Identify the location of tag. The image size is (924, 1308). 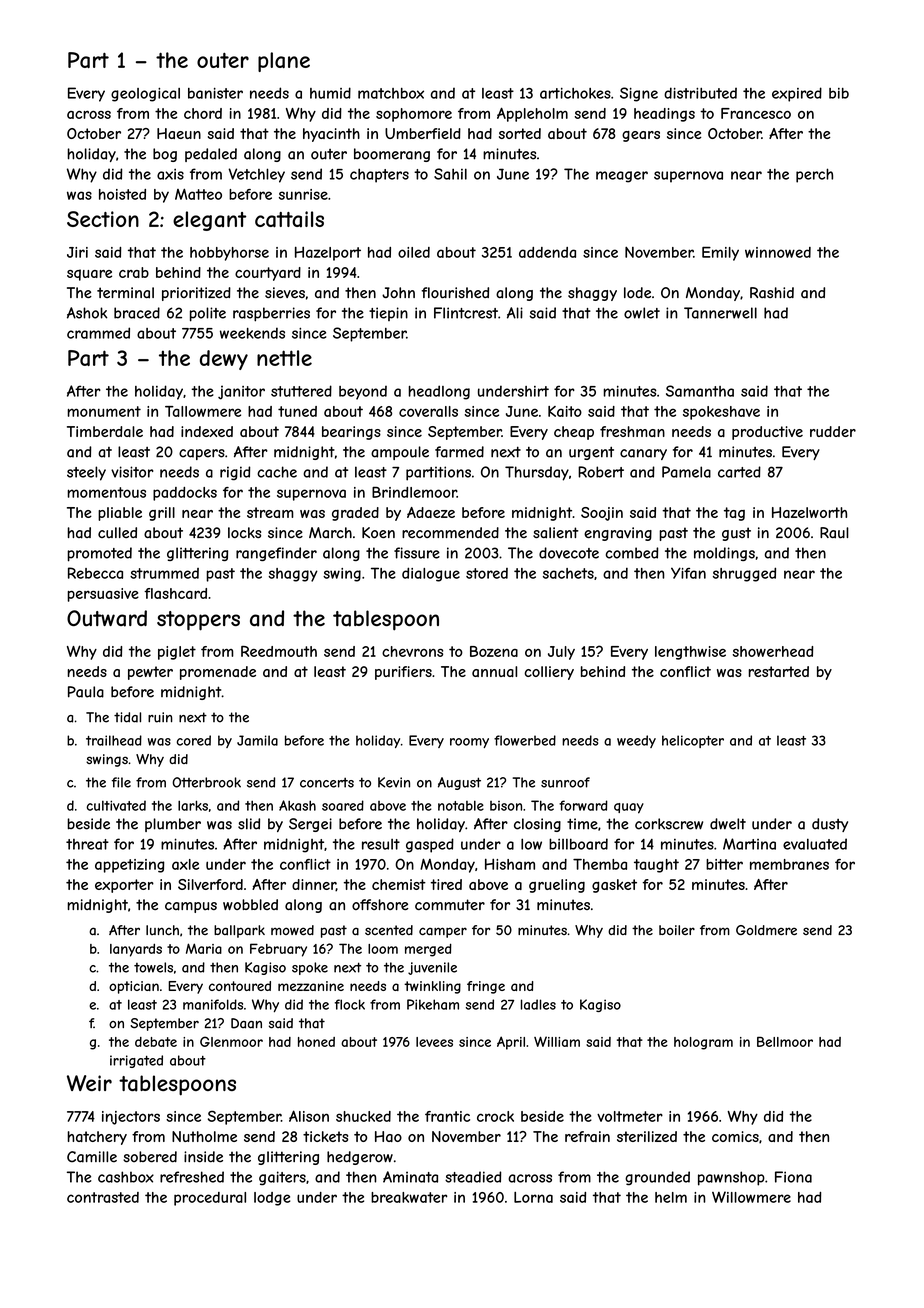
(734, 514).
